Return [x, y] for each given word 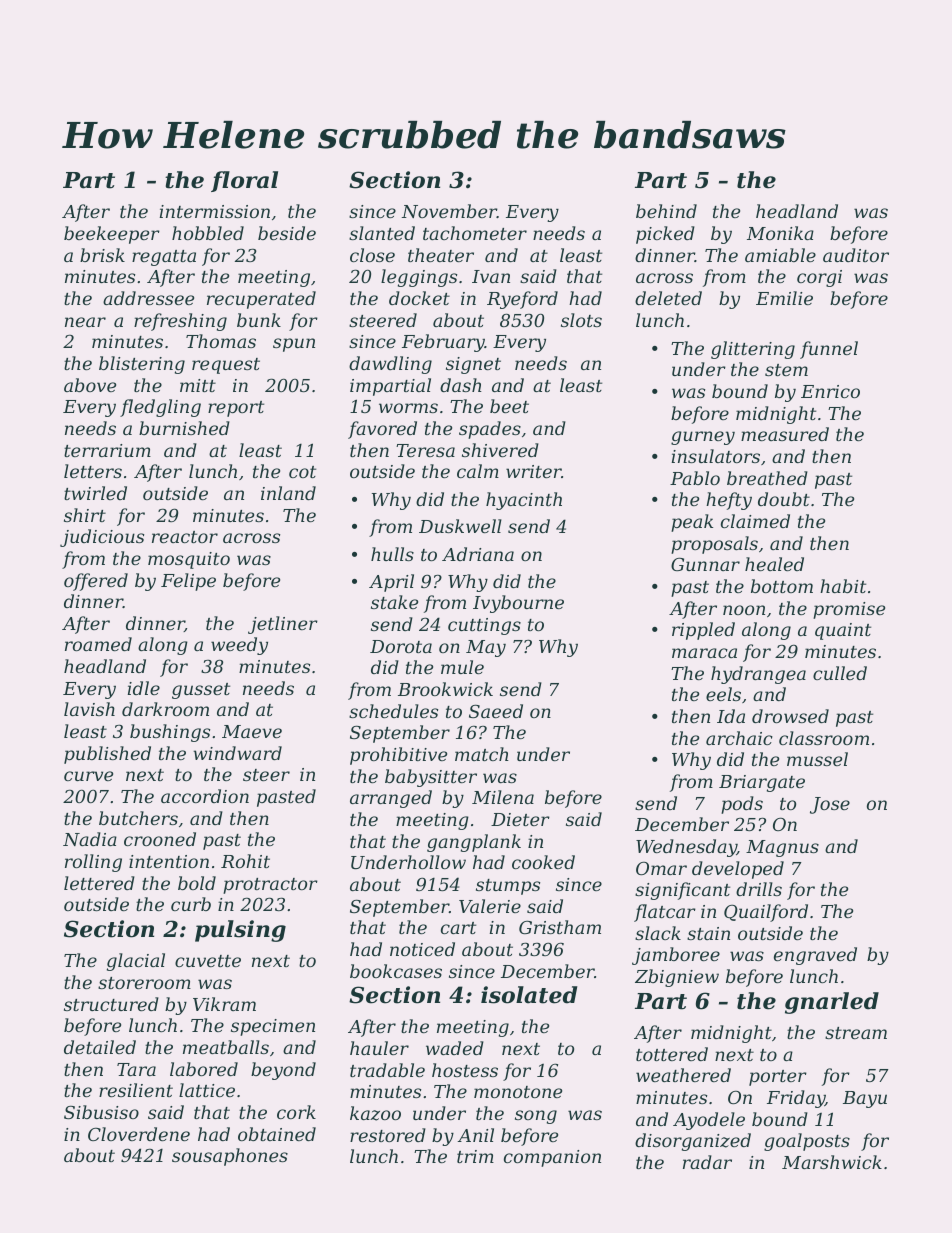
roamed [98, 644]
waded [455, 1048]
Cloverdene [139, 1134]
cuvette [208, 961]
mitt [198, 385]
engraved [815, 956]
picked [665, 235]
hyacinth [524, 501]
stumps [508, 887]
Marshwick [832, 1162]
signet [473, 365]
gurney [703, 438]
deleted [668, 298]
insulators [716, 456]
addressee [148, 298]
